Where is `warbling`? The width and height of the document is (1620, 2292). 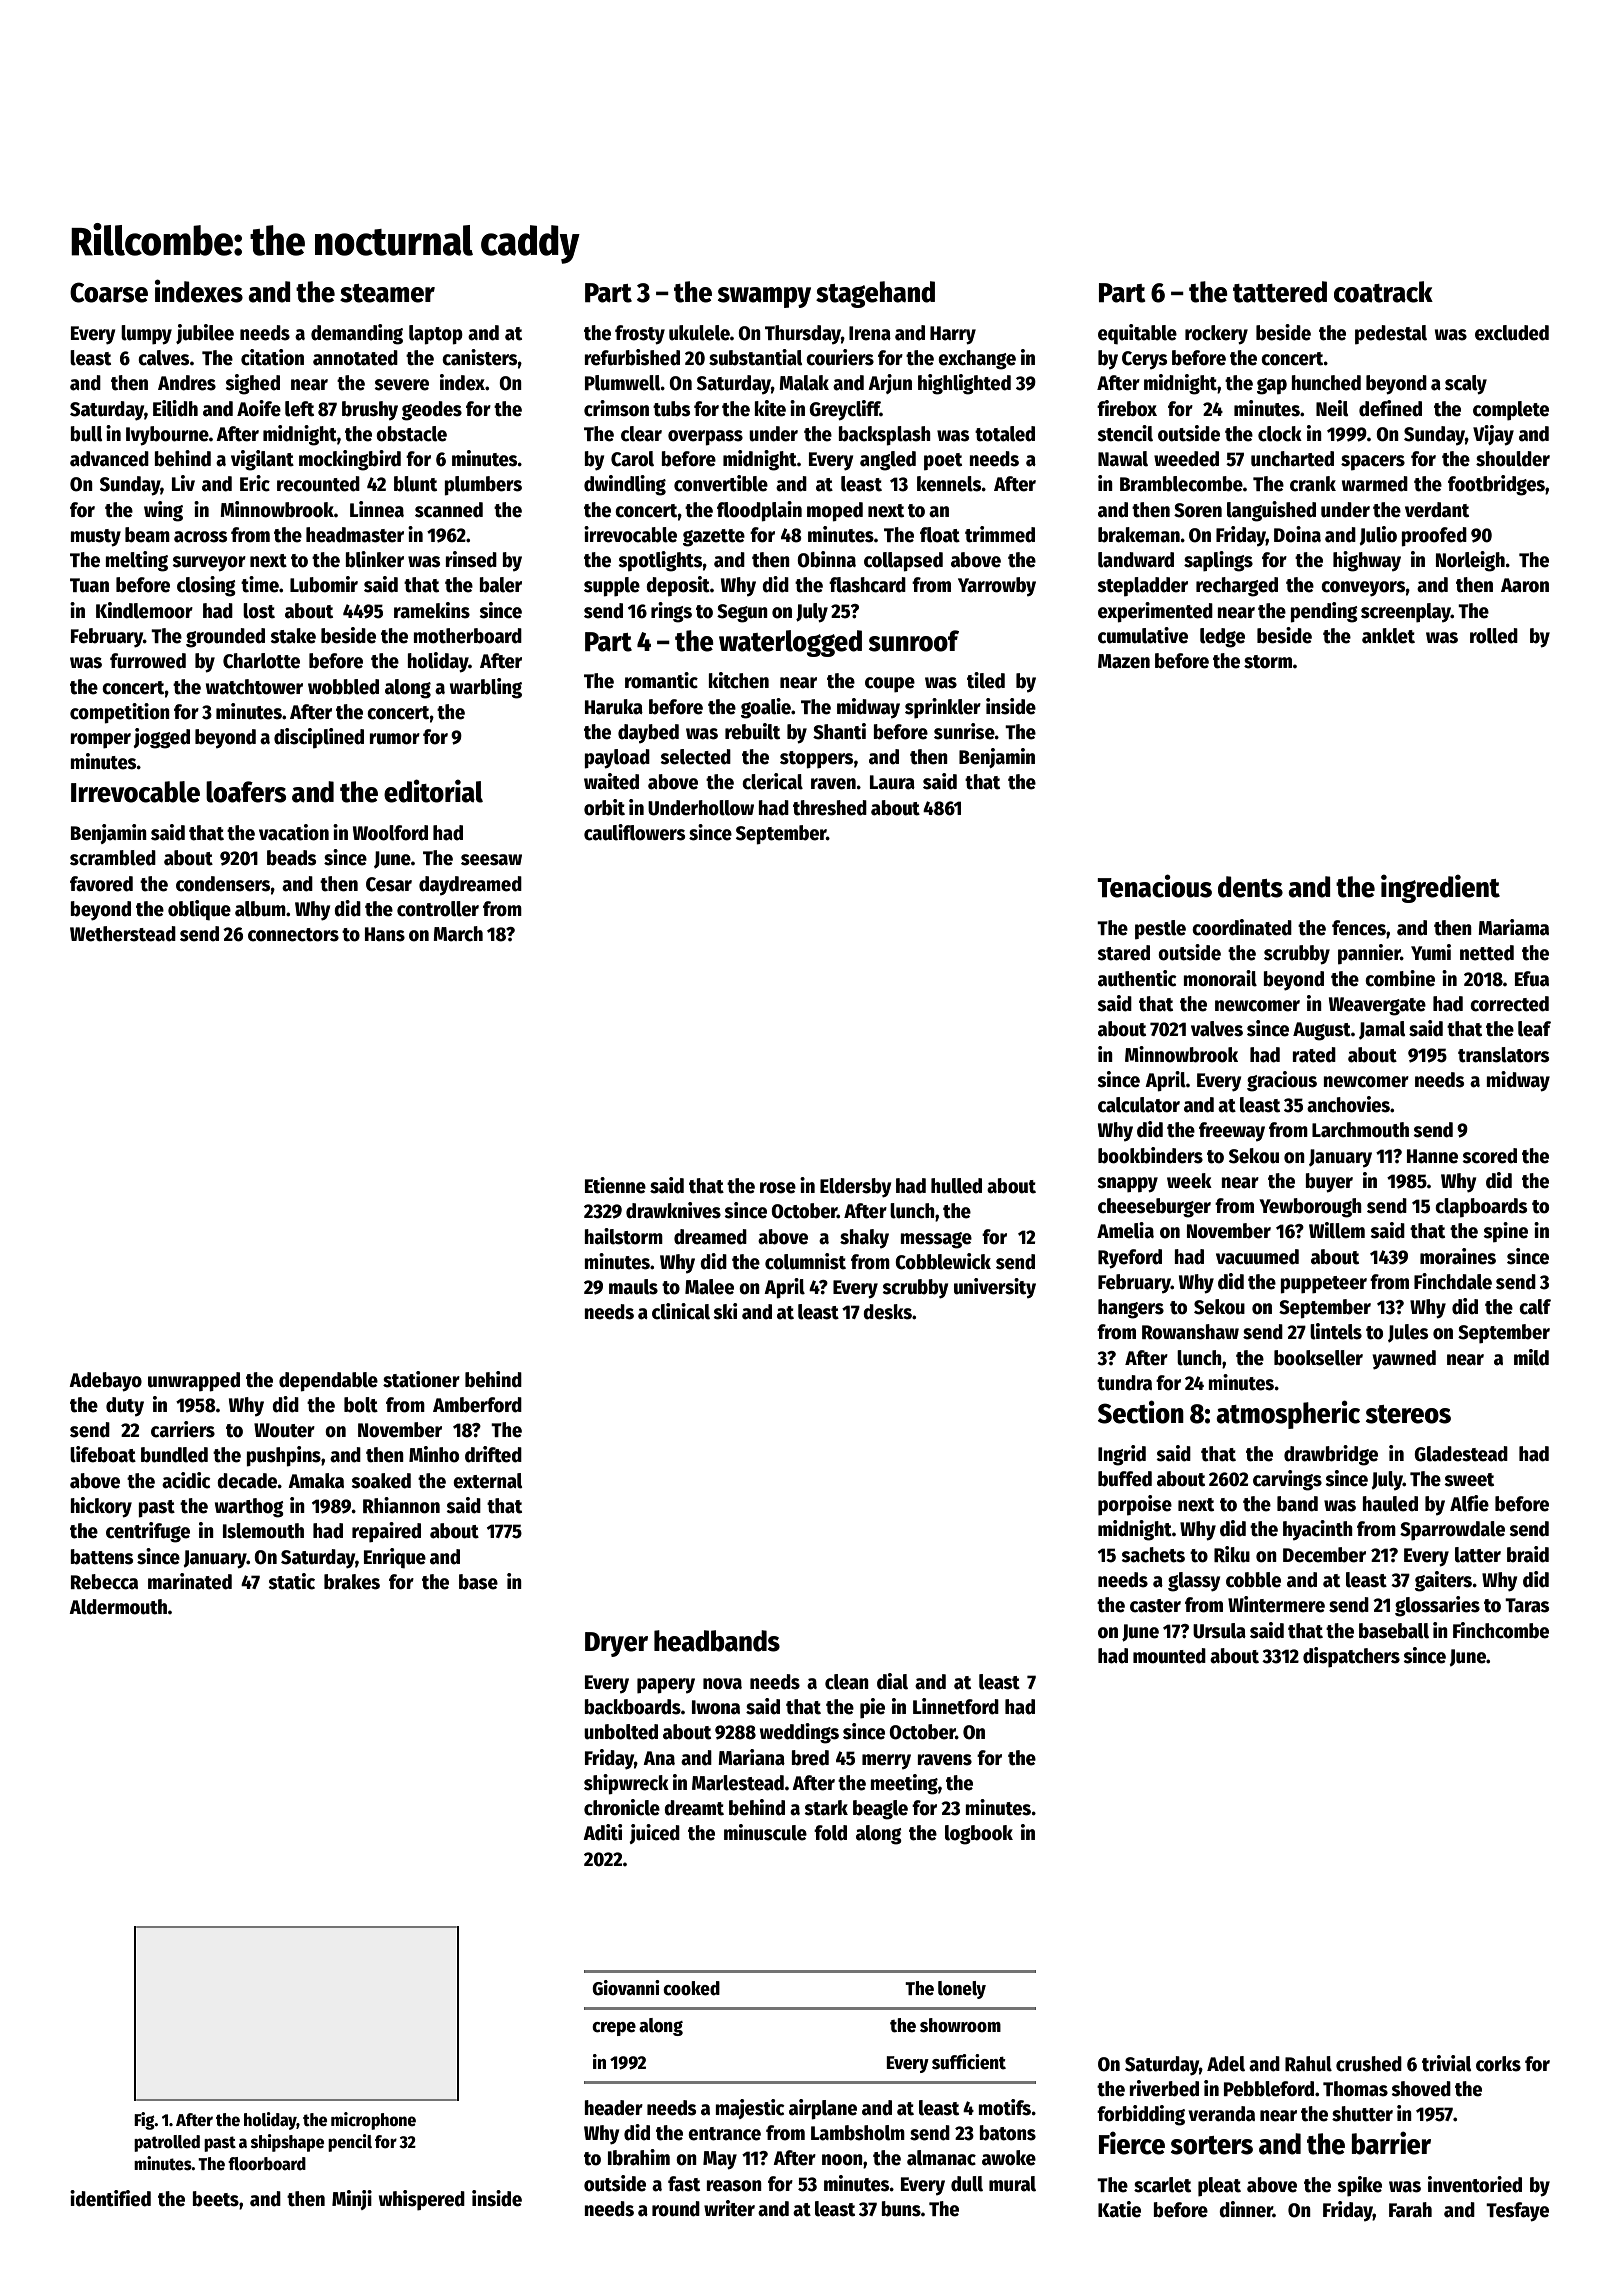 warbling is located at coordinates (486, 688).
